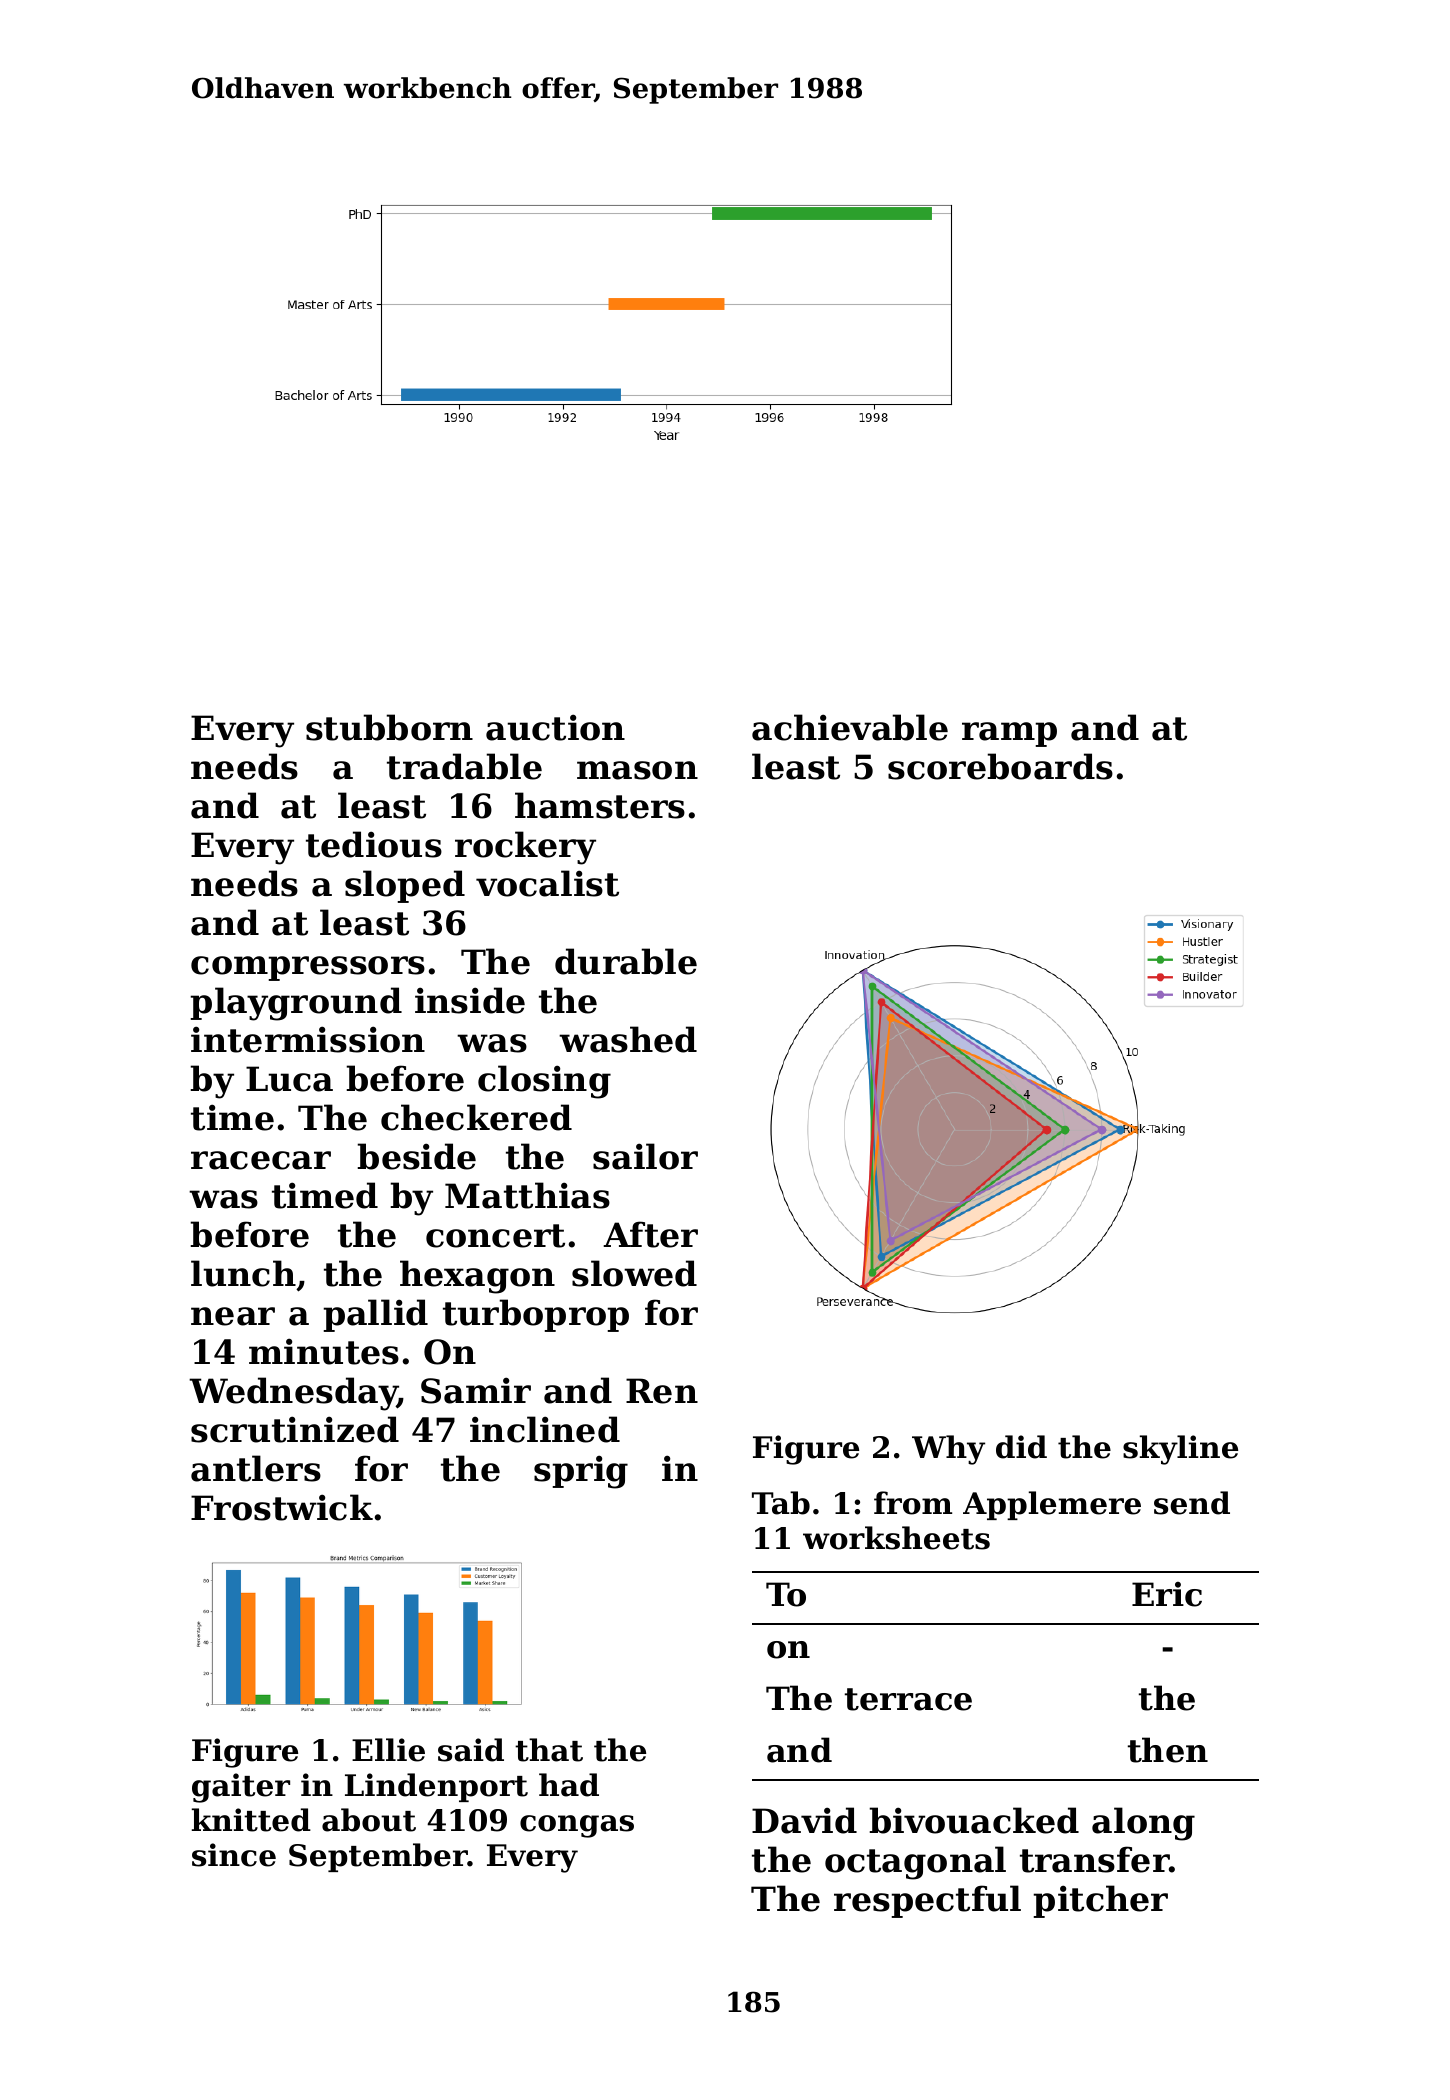  Describe the element at coordinates (389, 727) in the image. I see `stubborn` at that location.
